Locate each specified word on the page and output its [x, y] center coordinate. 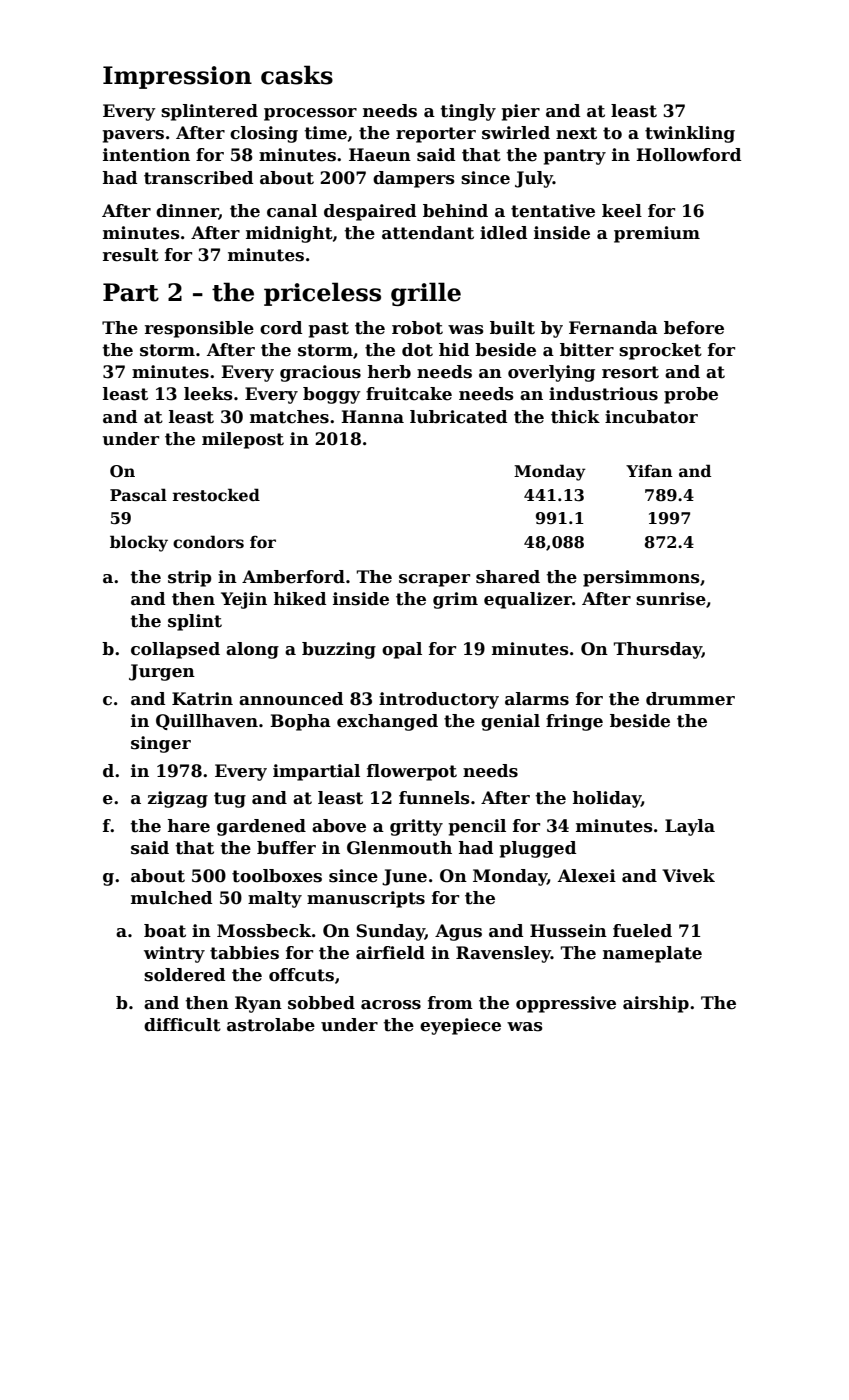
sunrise [671, 599]
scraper [434, 580]
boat [165, 931]
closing [264, 134]
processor [310, 114]
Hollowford [688, 155]
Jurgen [162, 672]
